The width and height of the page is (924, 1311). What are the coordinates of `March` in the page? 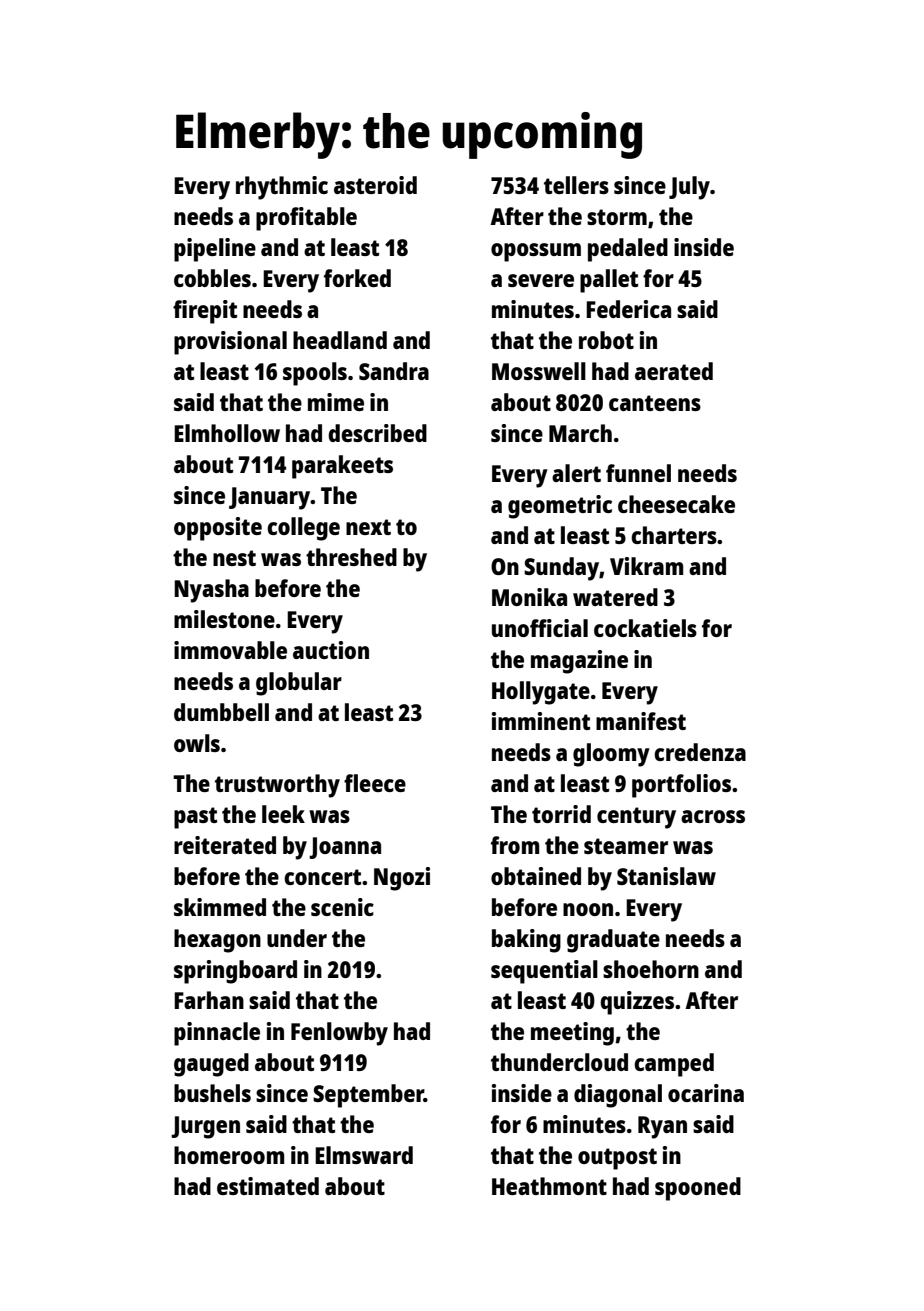 It's located at (580, 433).
